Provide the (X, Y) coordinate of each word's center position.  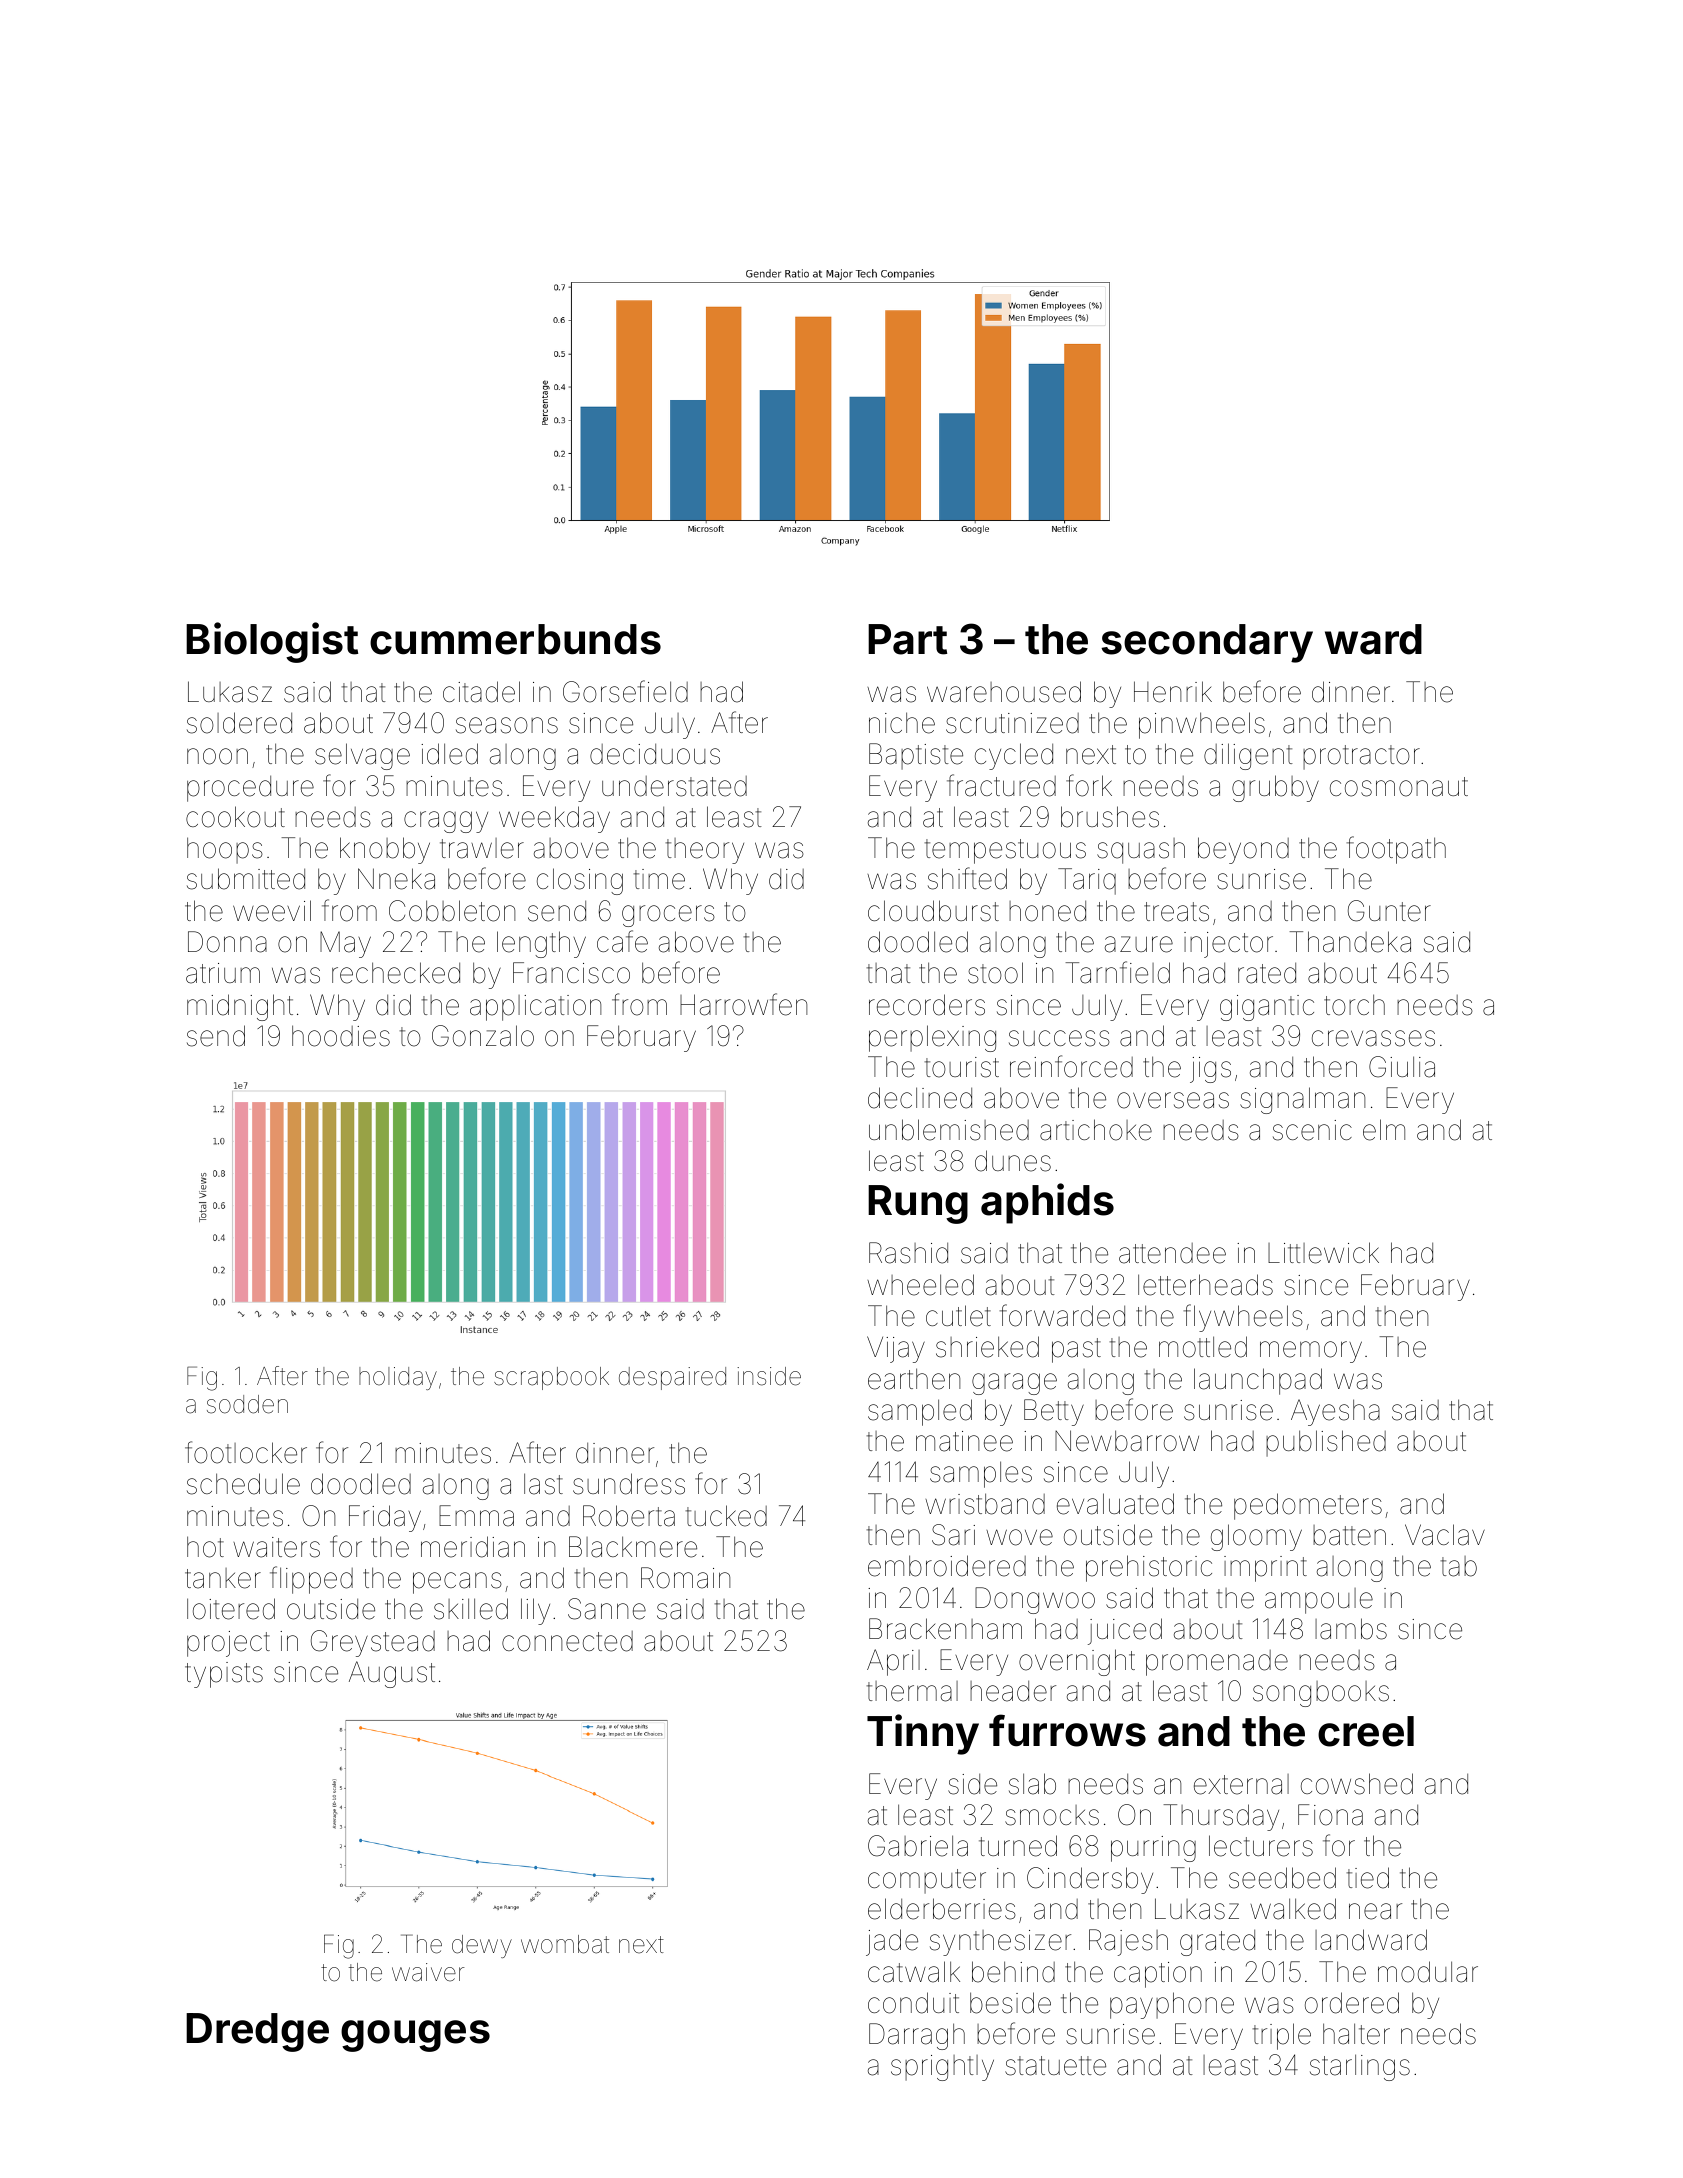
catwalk (914, 1972)
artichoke (1096, 1130)
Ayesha (1335, 1412)
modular (1428, 1972)
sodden (247, 1404)
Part (907, 639)
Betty (1054, 1412)
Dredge (257, 2032)
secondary (1207, 643)
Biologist (272, 642)
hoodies (341, 1036)
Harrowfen (743, 1004)
